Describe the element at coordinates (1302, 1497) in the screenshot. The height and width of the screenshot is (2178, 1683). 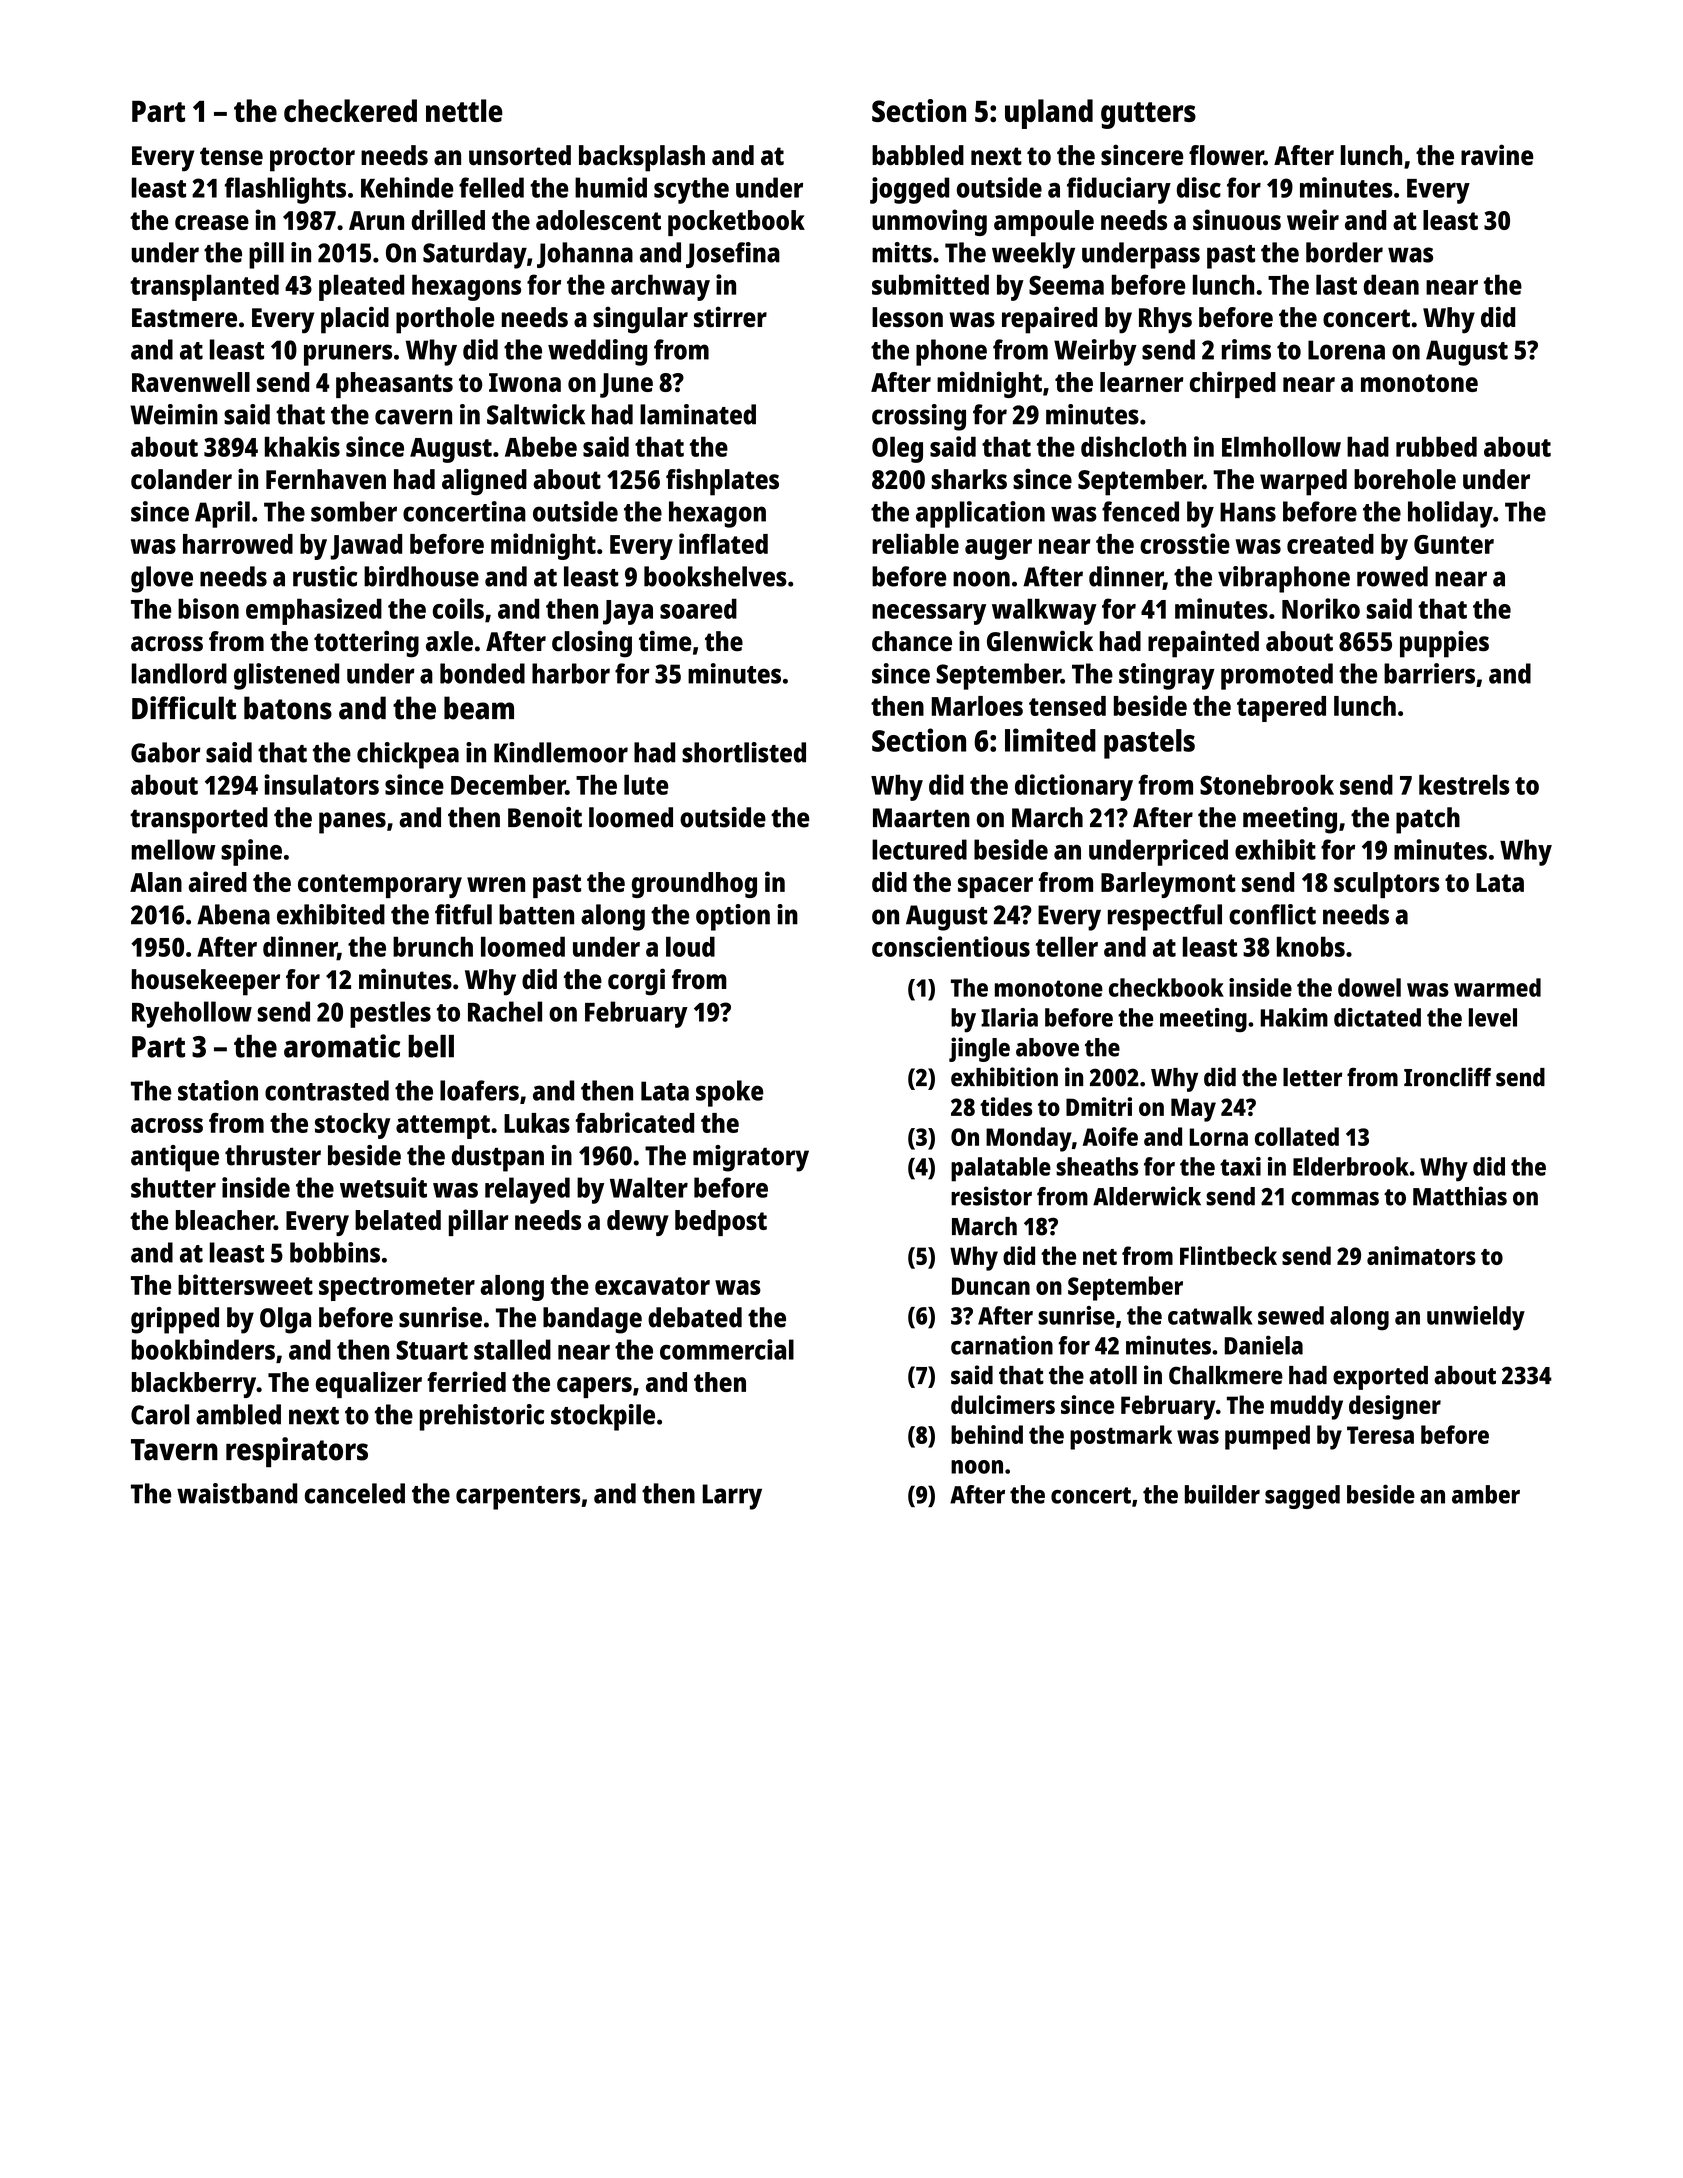
I see `sagged` at that location.
